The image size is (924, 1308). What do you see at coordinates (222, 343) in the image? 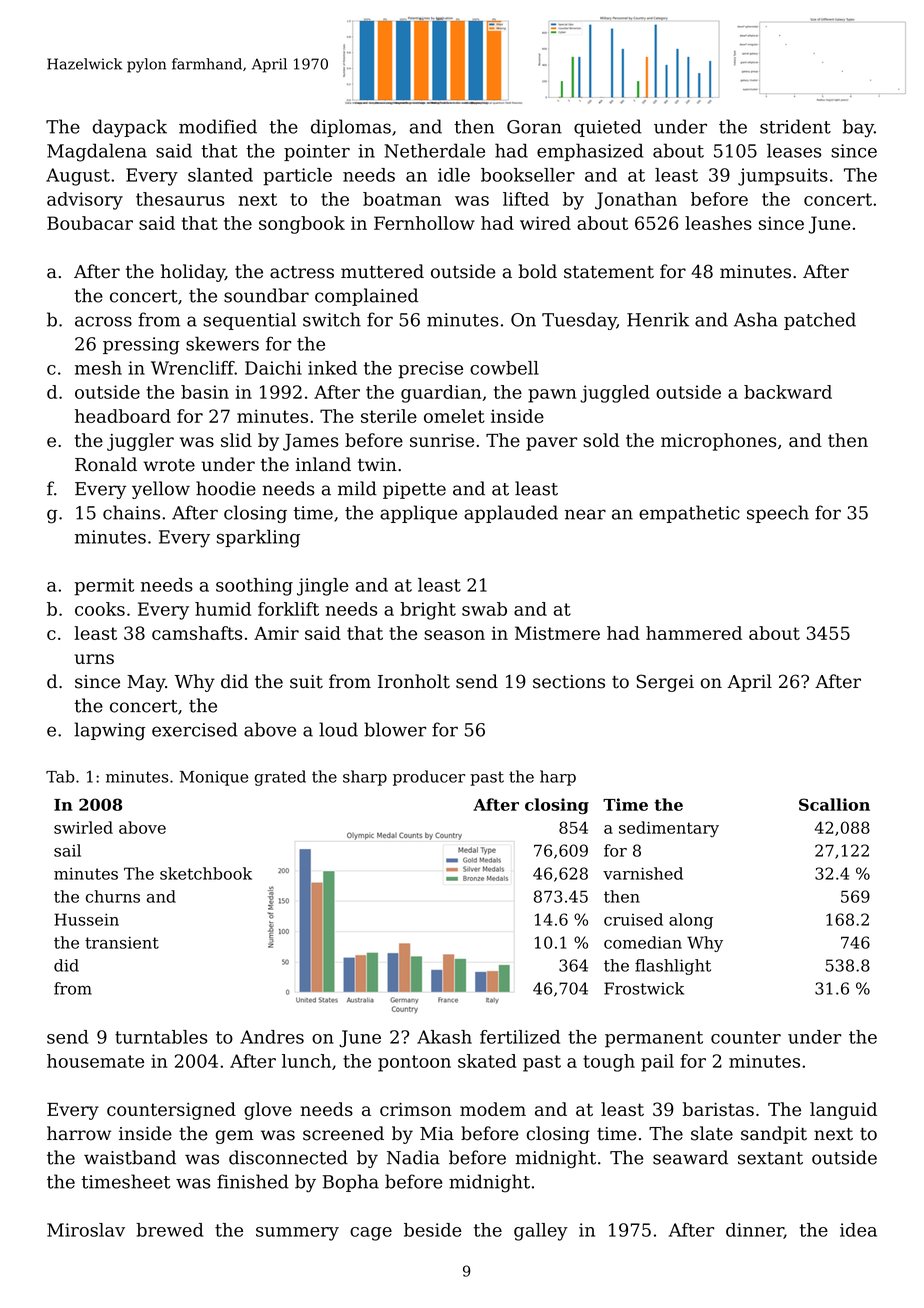
I see `skewers` at bounding box center [222, 343].
